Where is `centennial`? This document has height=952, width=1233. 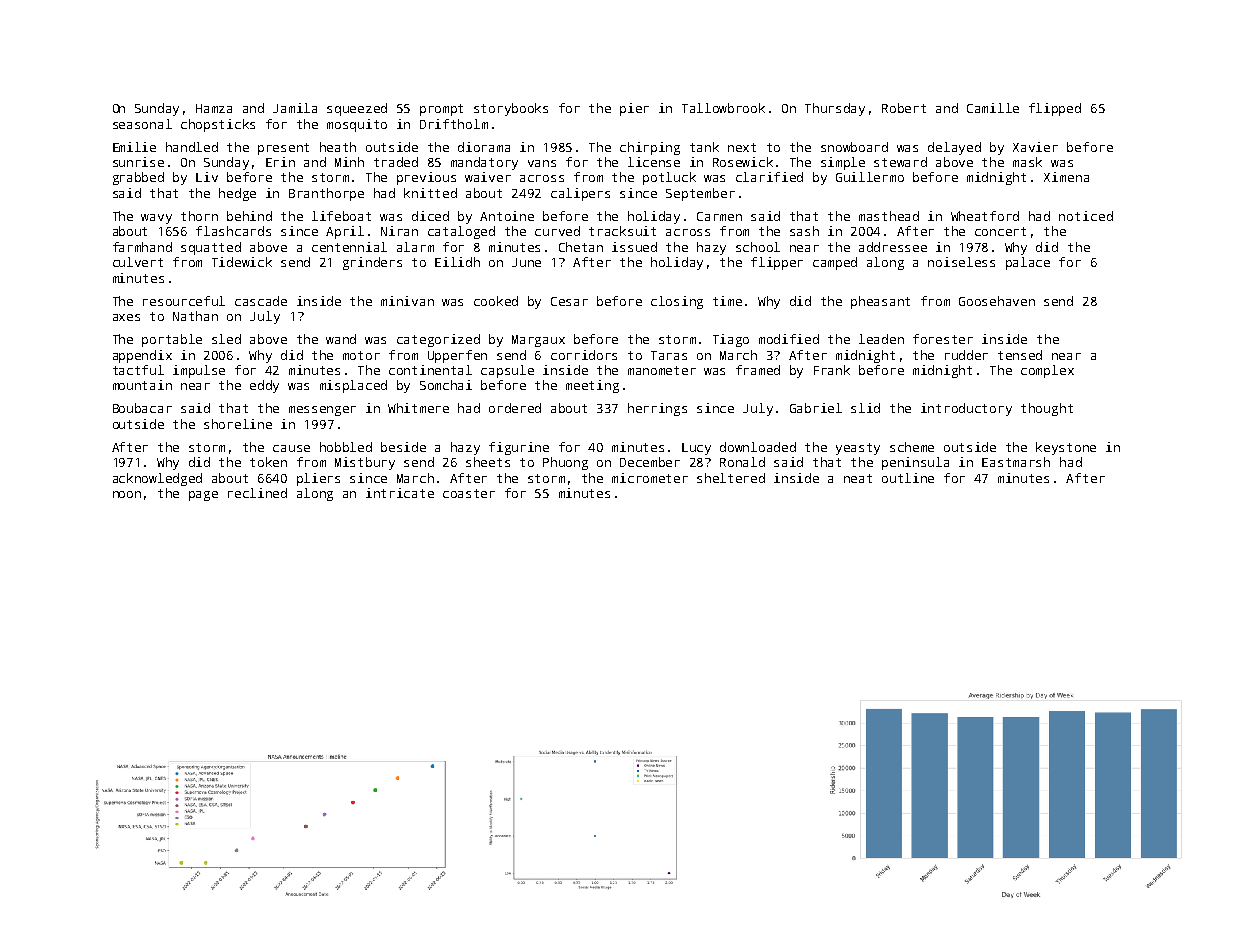 centennial is located at coordinates (349, 247).
